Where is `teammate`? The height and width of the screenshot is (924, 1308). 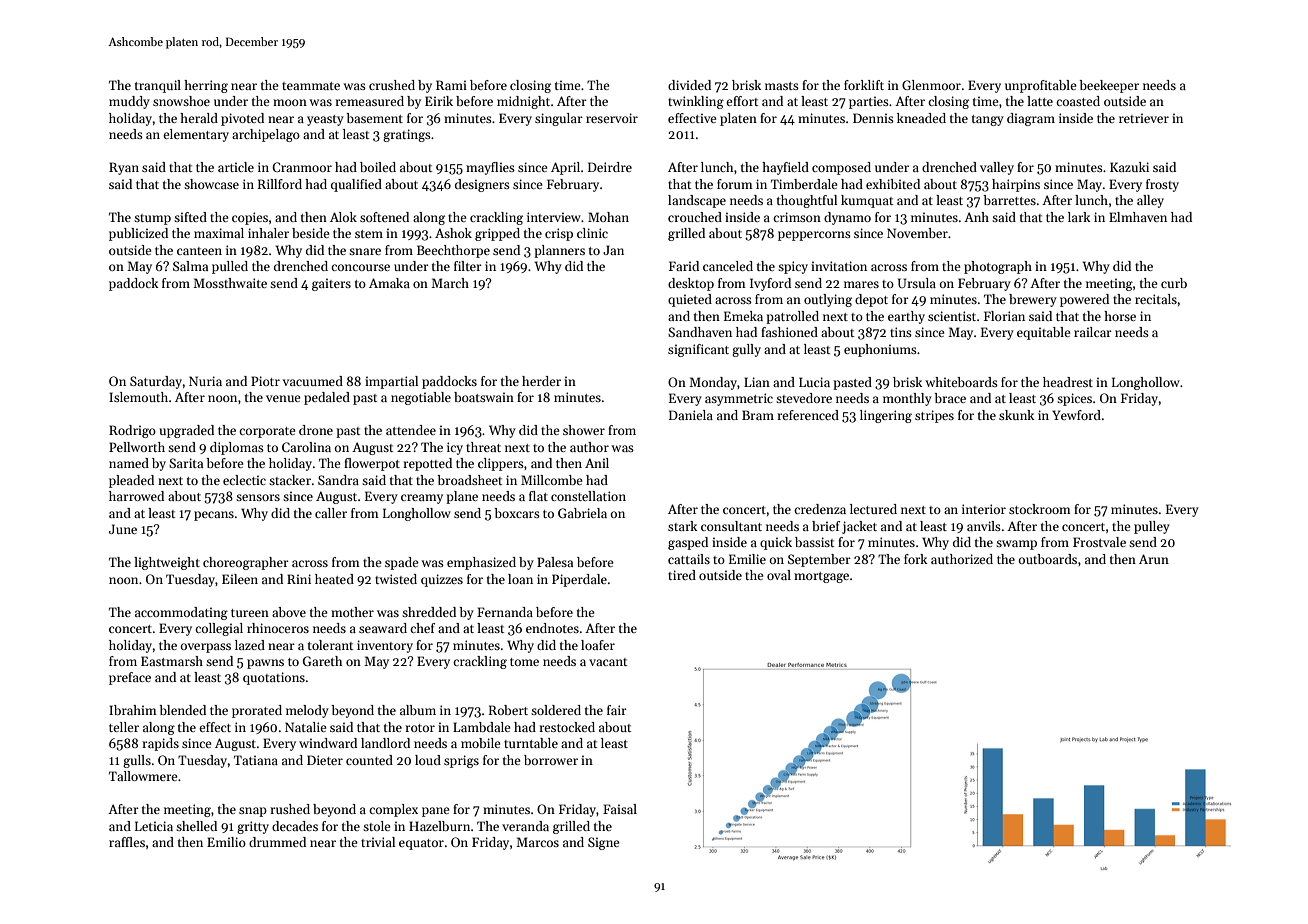 teammate is located at coordinates (311, 86).
